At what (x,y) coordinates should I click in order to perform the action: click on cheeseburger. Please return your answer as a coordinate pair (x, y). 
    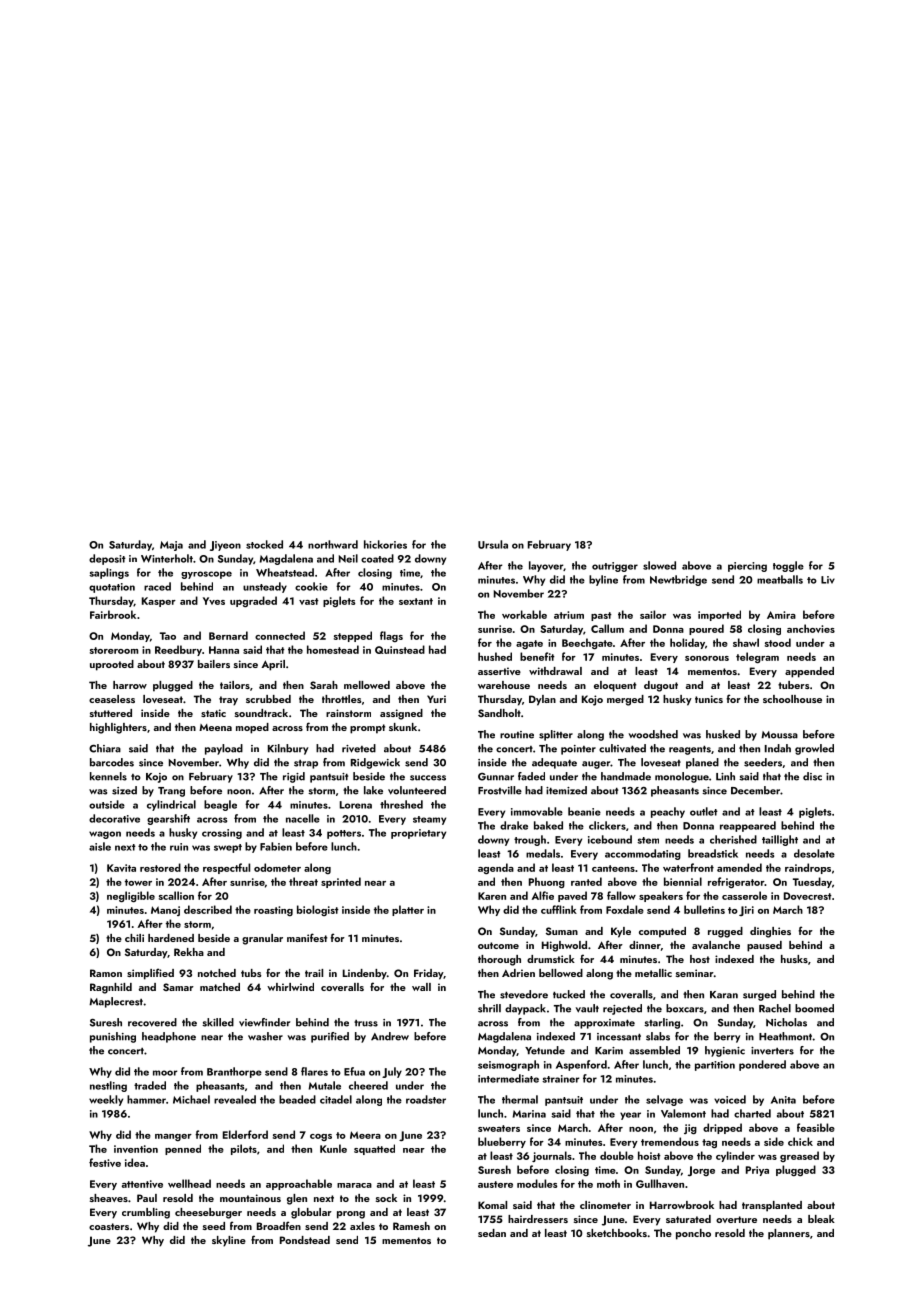
    Looking at the image, I should click on (208, 1213).
